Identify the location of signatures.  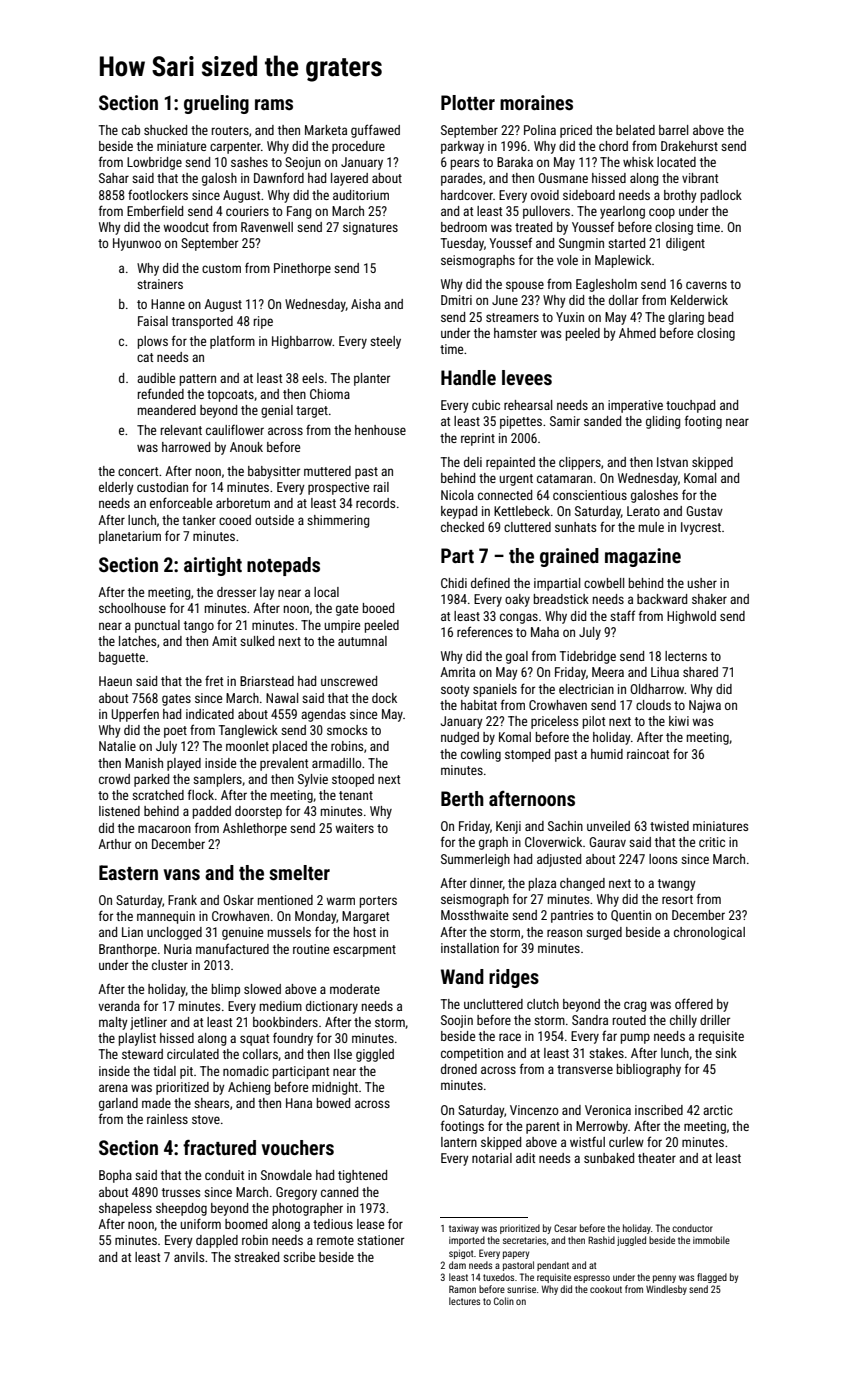
(370, 228).
